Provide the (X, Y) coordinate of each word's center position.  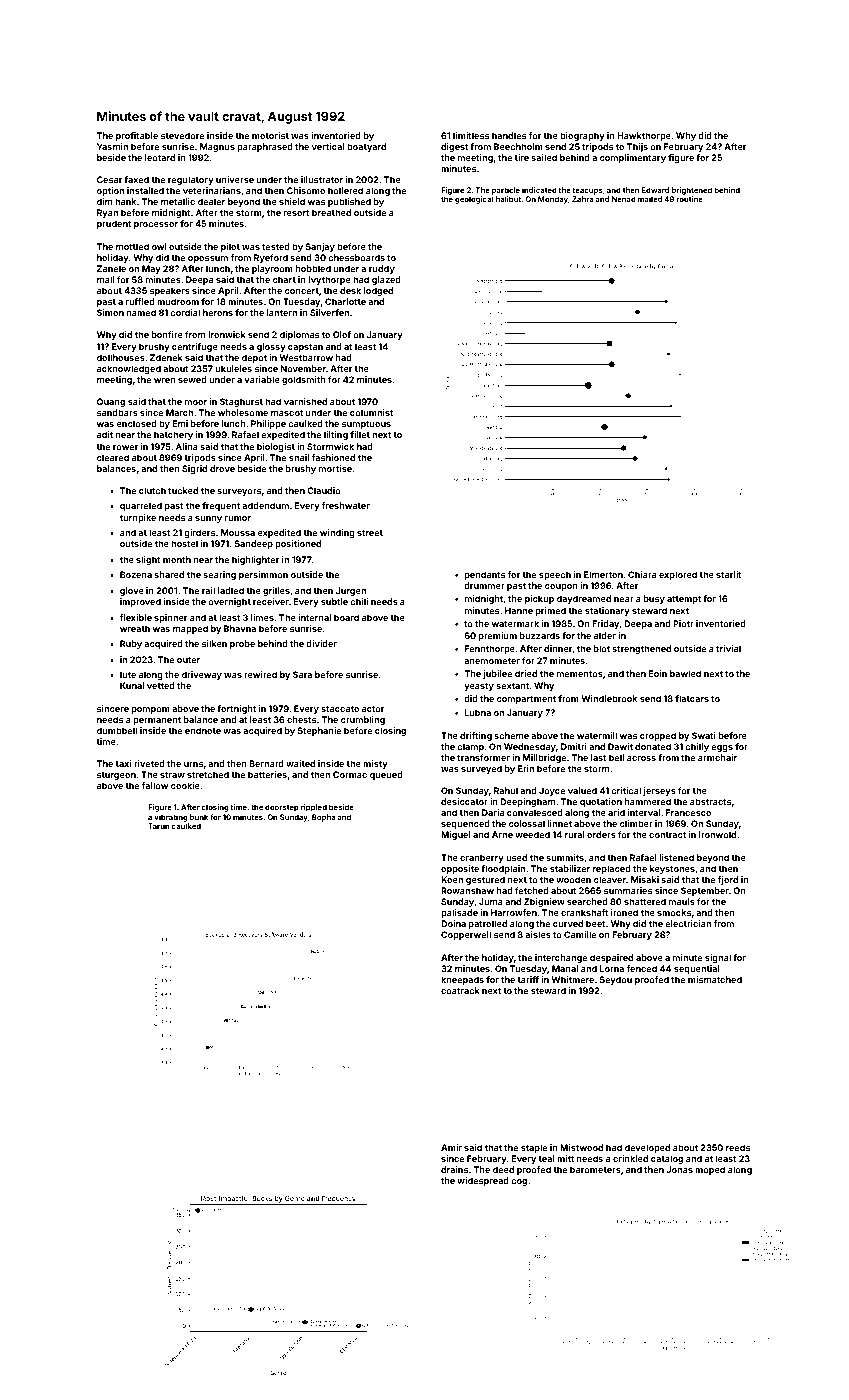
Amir (451, 1147)
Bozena (136, 574)
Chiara (642, 574)
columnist (371, 412)
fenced (642, 968)
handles (509, 135)
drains (454, 1169)
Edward (655, 190)
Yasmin (112, 146)
